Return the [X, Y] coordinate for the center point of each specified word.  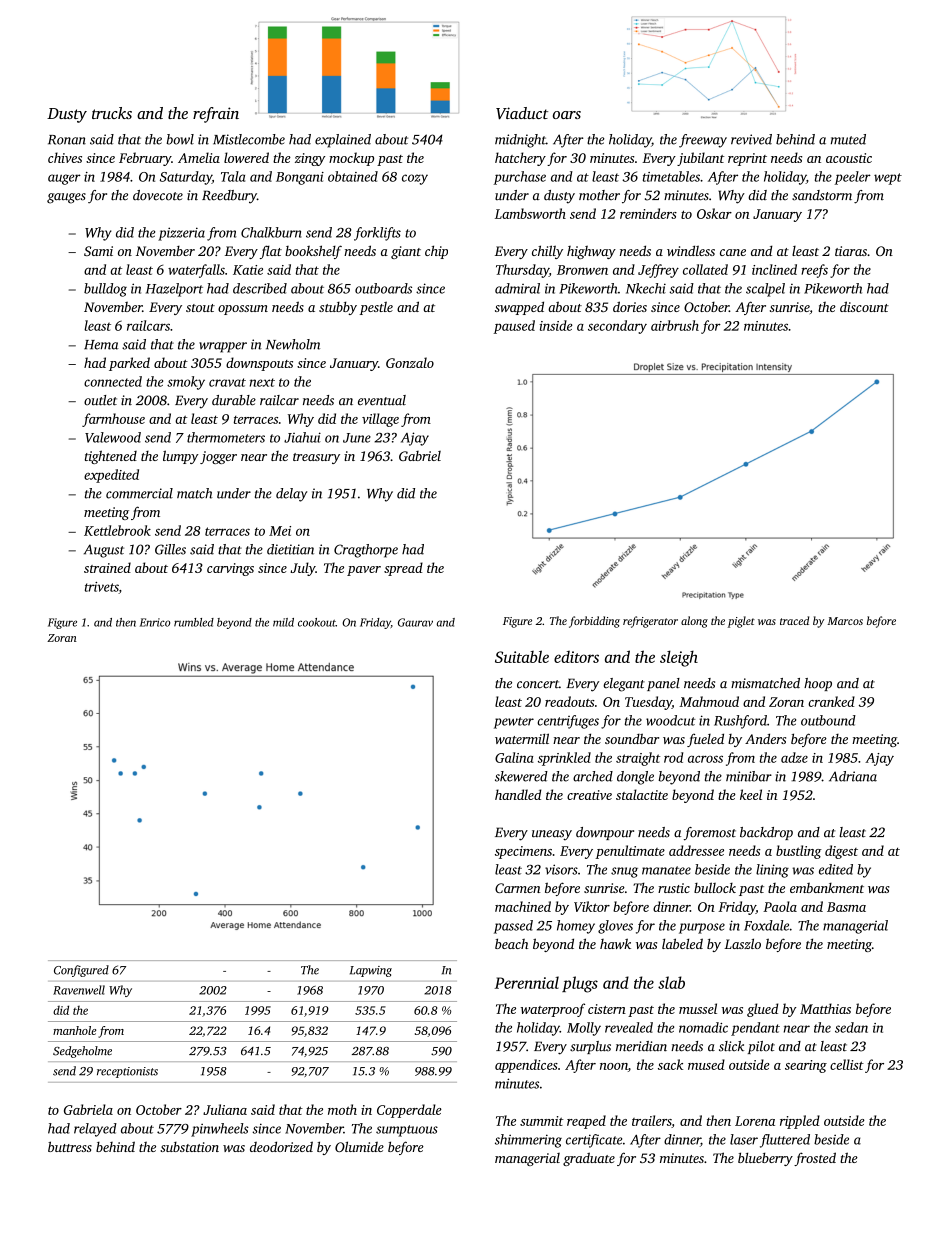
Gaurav [415, 622]
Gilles [170, 549]
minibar [749, 776]
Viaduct [522, 113]
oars [567, 115]
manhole [74, 1030]
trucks [112, 113]
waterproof [553, 1010]
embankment [827, 888]
